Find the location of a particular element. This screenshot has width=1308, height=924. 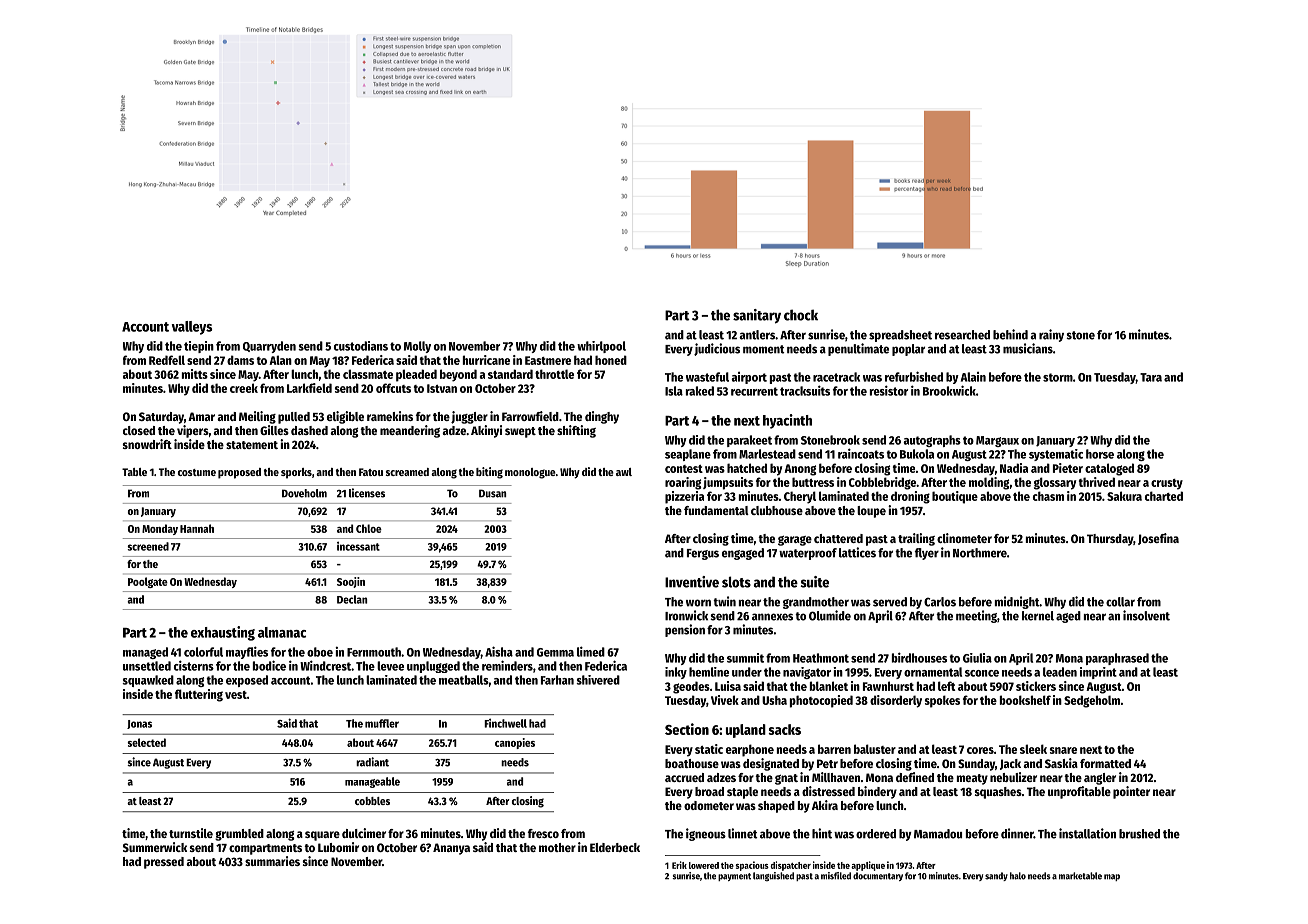

selected is located at coordinates (147, 742).
